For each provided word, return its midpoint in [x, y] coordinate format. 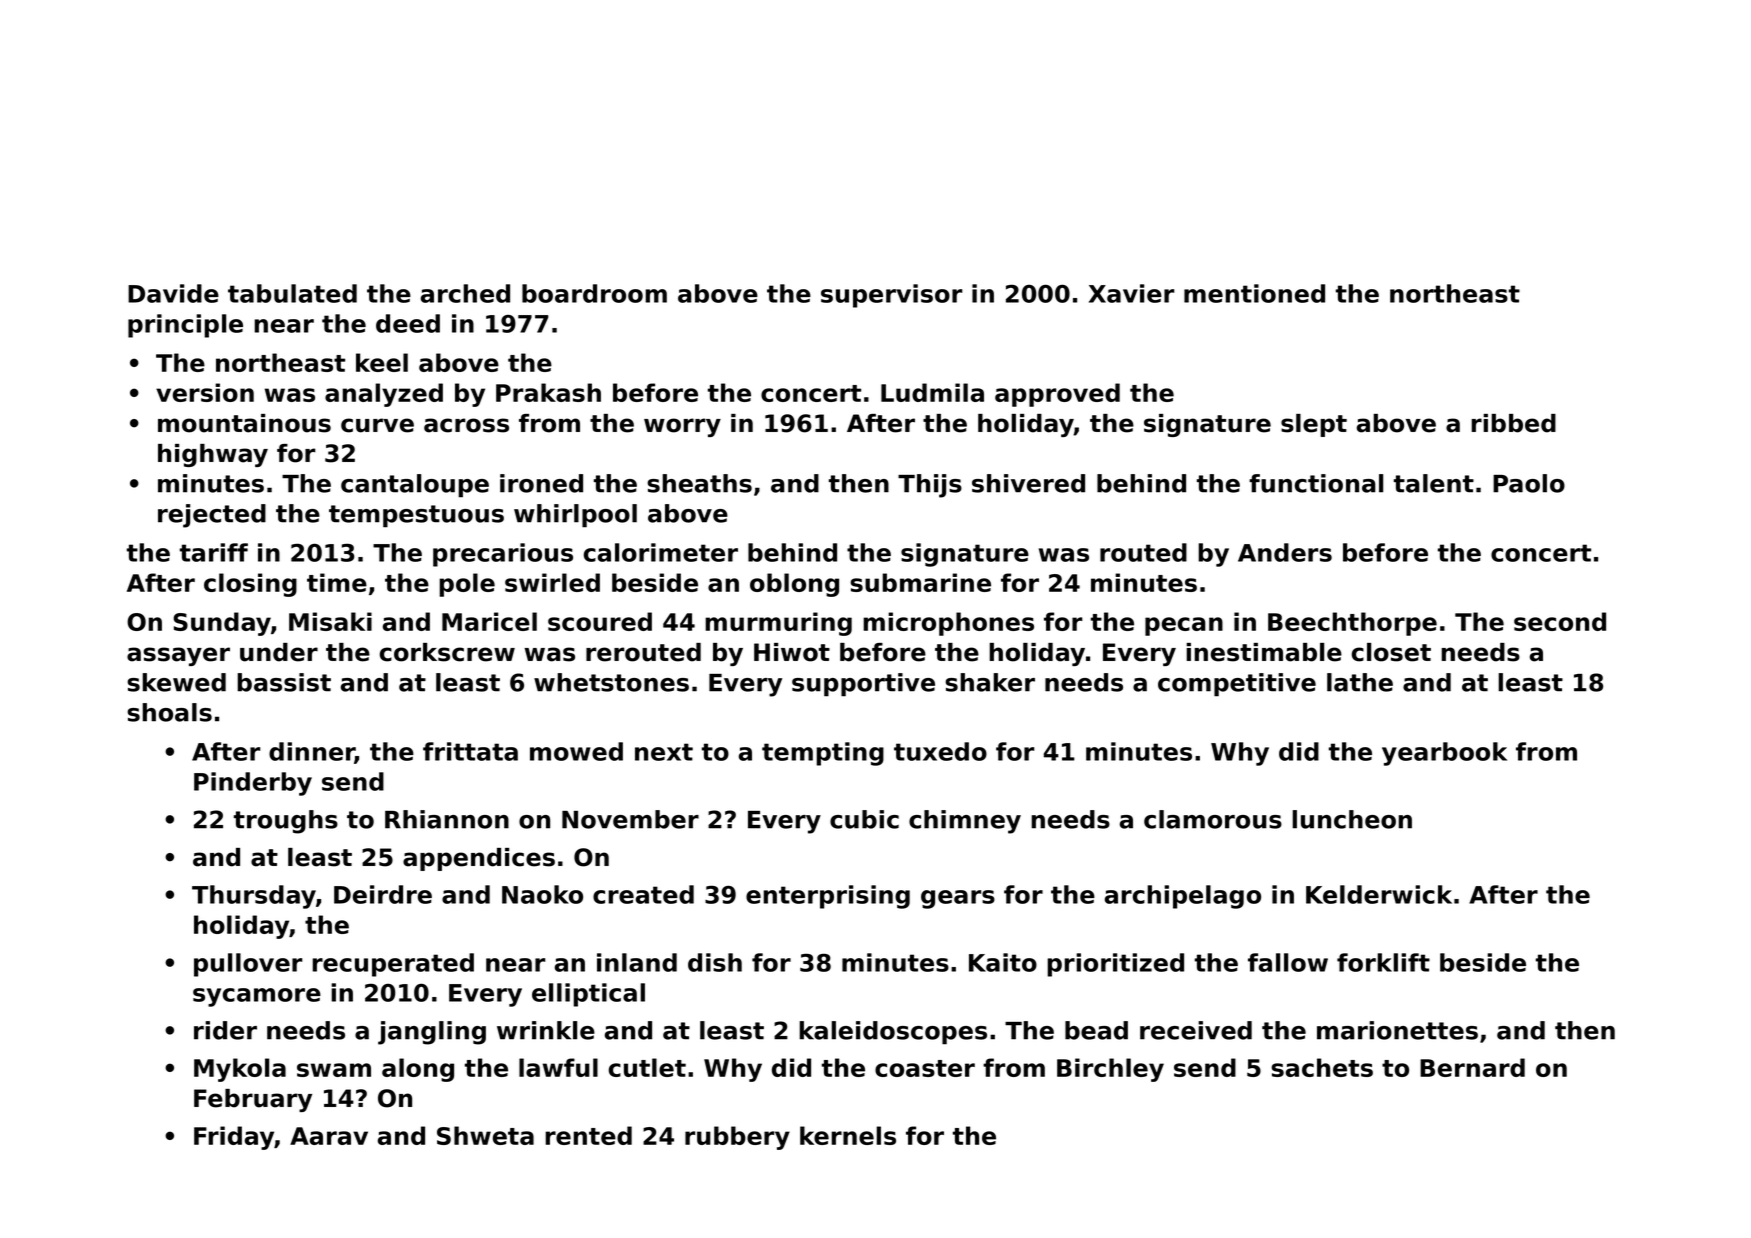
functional [1316, 483]
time [337, 582]
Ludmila [932, 392]
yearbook [1444, 754]
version [205, 392]
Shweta [485, 1135]
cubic [864, 819]
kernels [848, 1135]
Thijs [930, 486]
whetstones [611, 682]
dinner [312, 752]
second [1560, 621]
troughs [286, 822]
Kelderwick [1379, 894]
